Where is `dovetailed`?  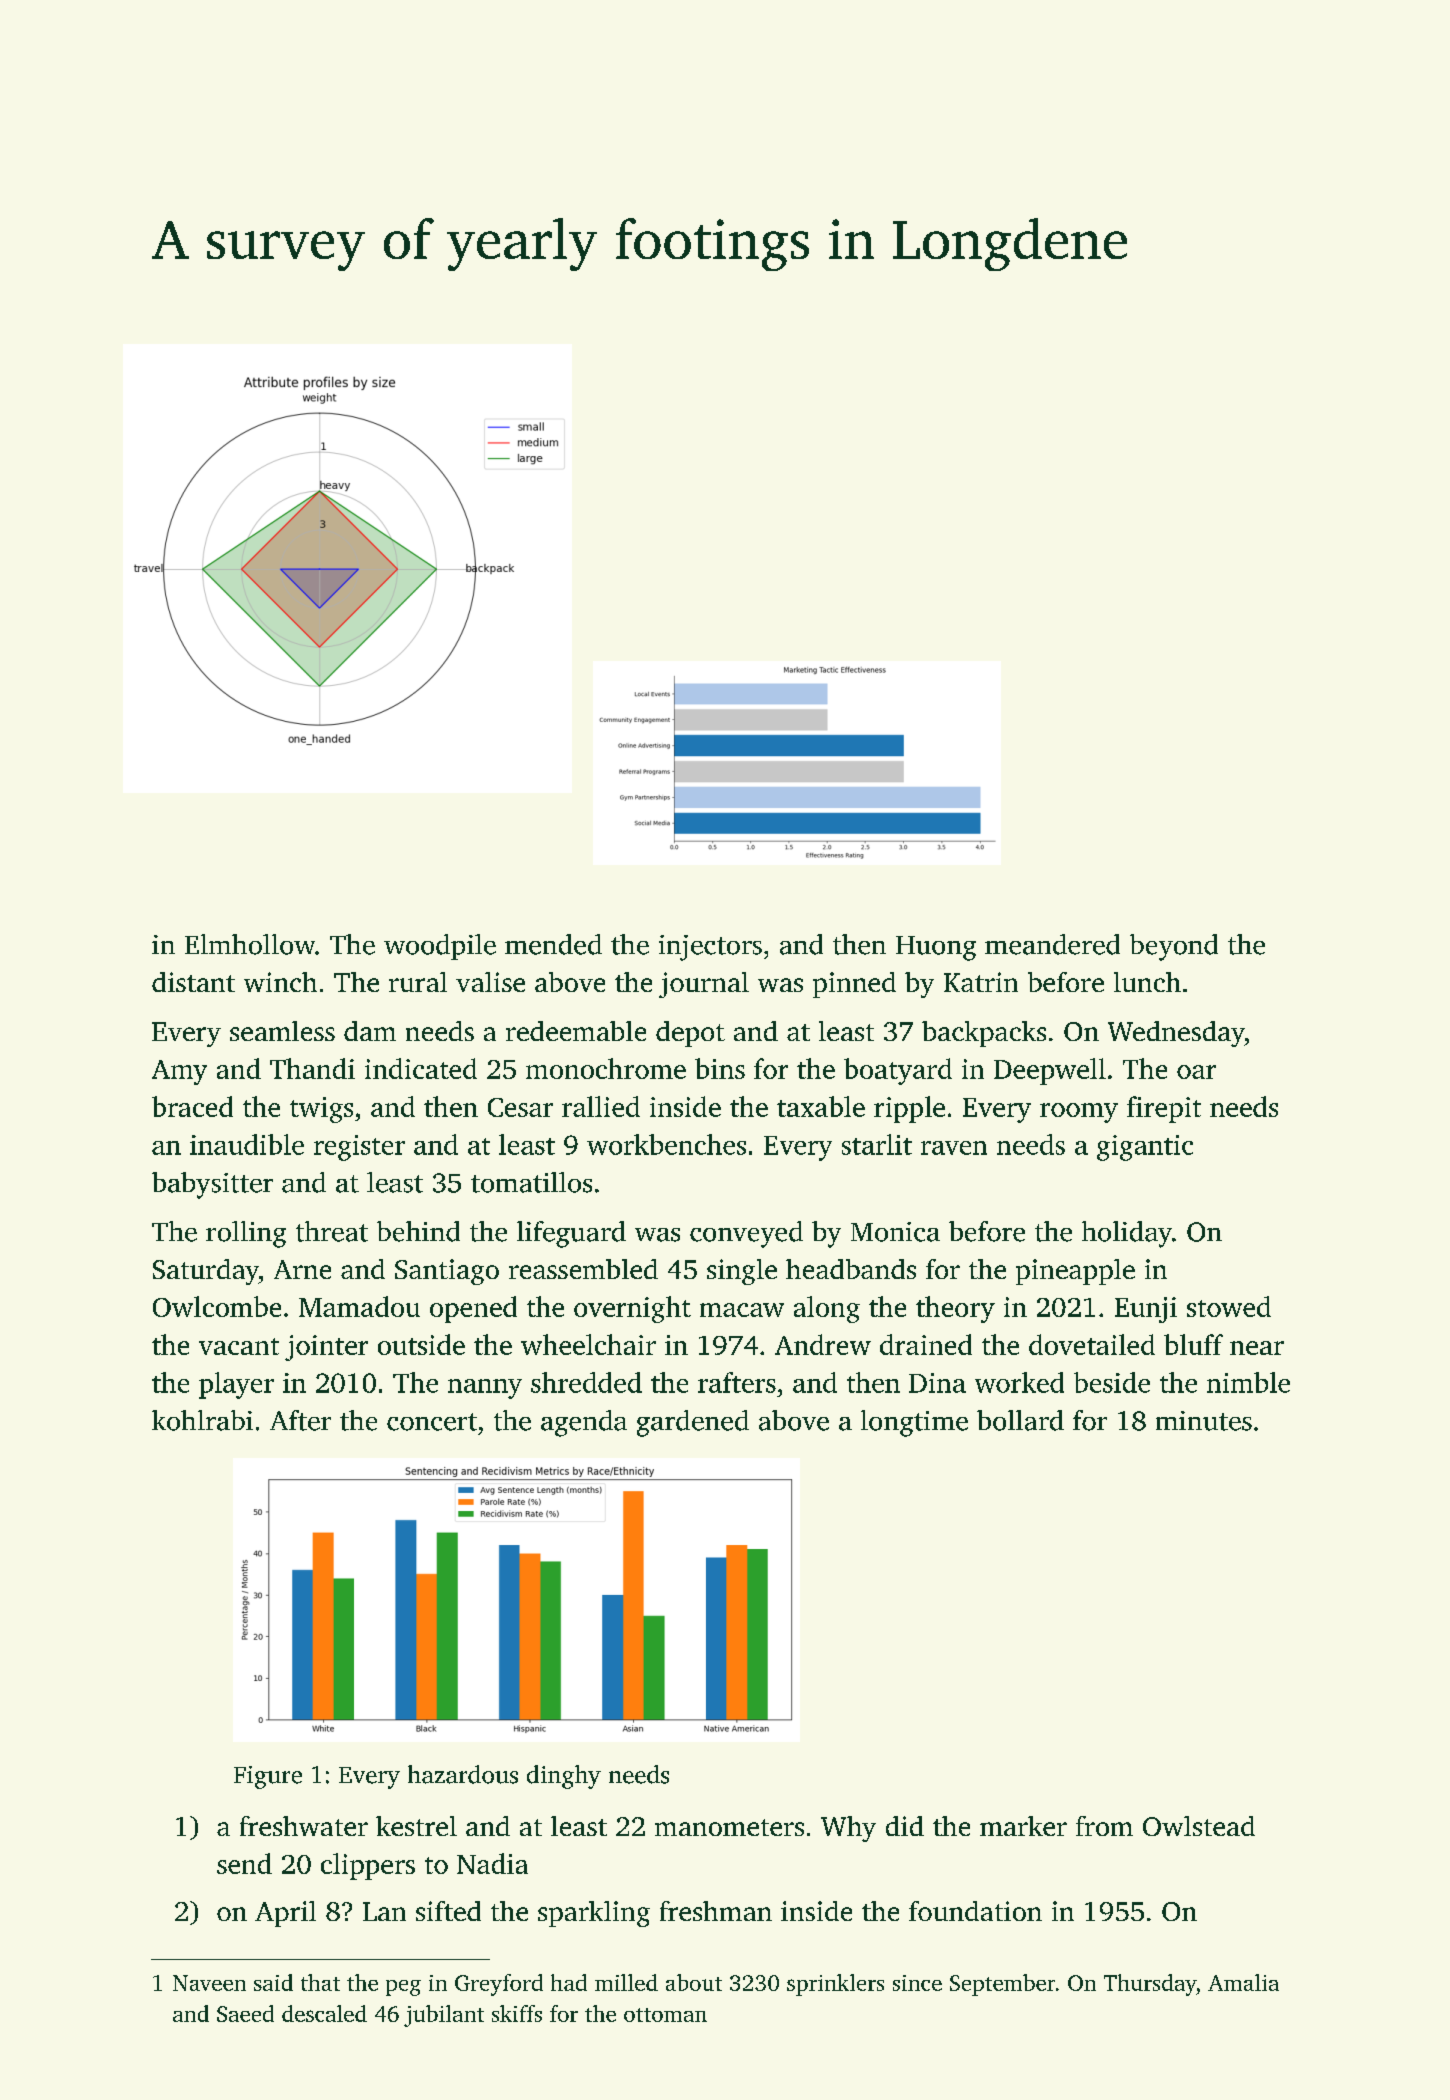 dovetailed is located at coordinates (1092, 1344).
